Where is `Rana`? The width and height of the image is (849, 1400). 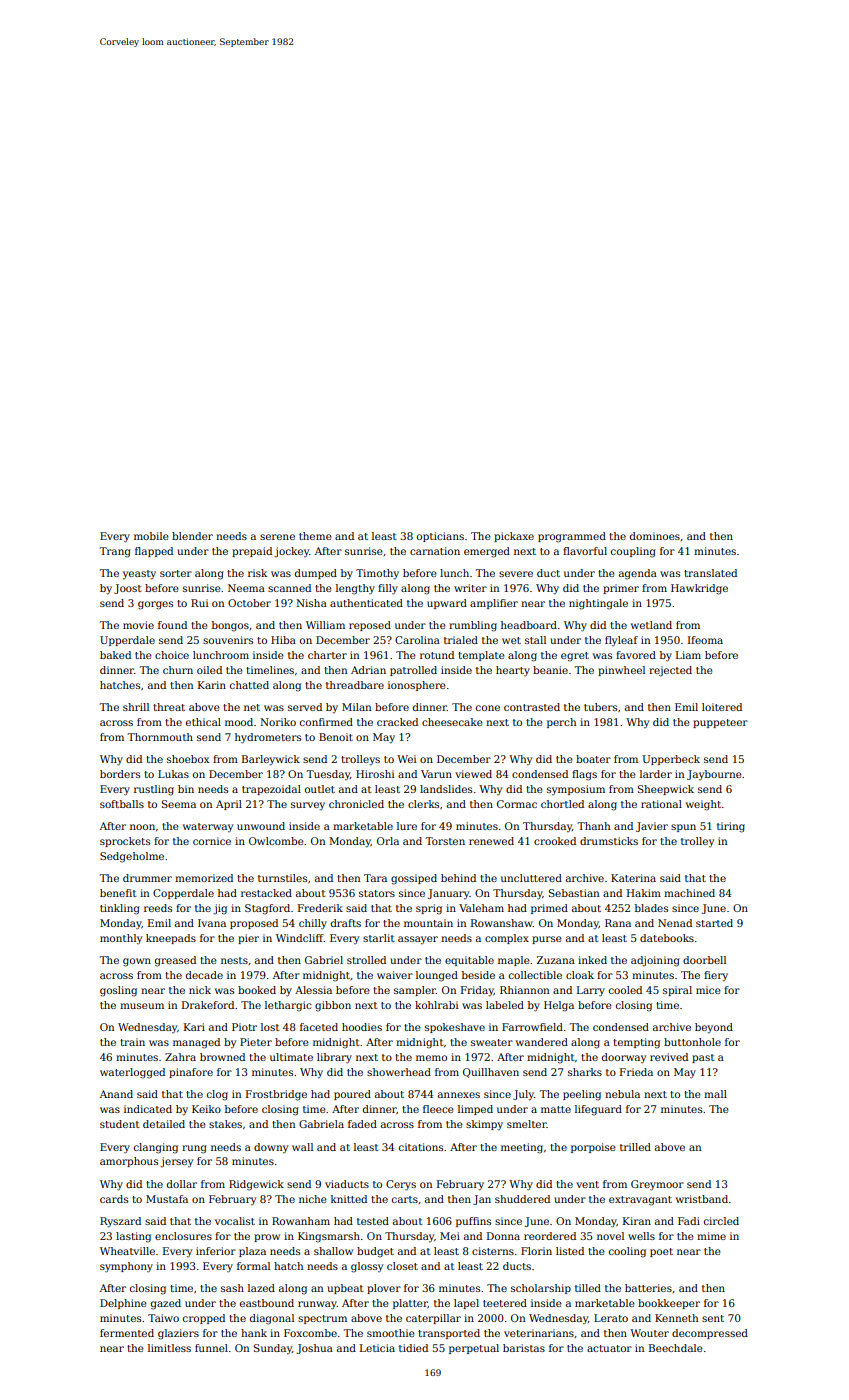
Rana is located at coordinates (618, 923).
